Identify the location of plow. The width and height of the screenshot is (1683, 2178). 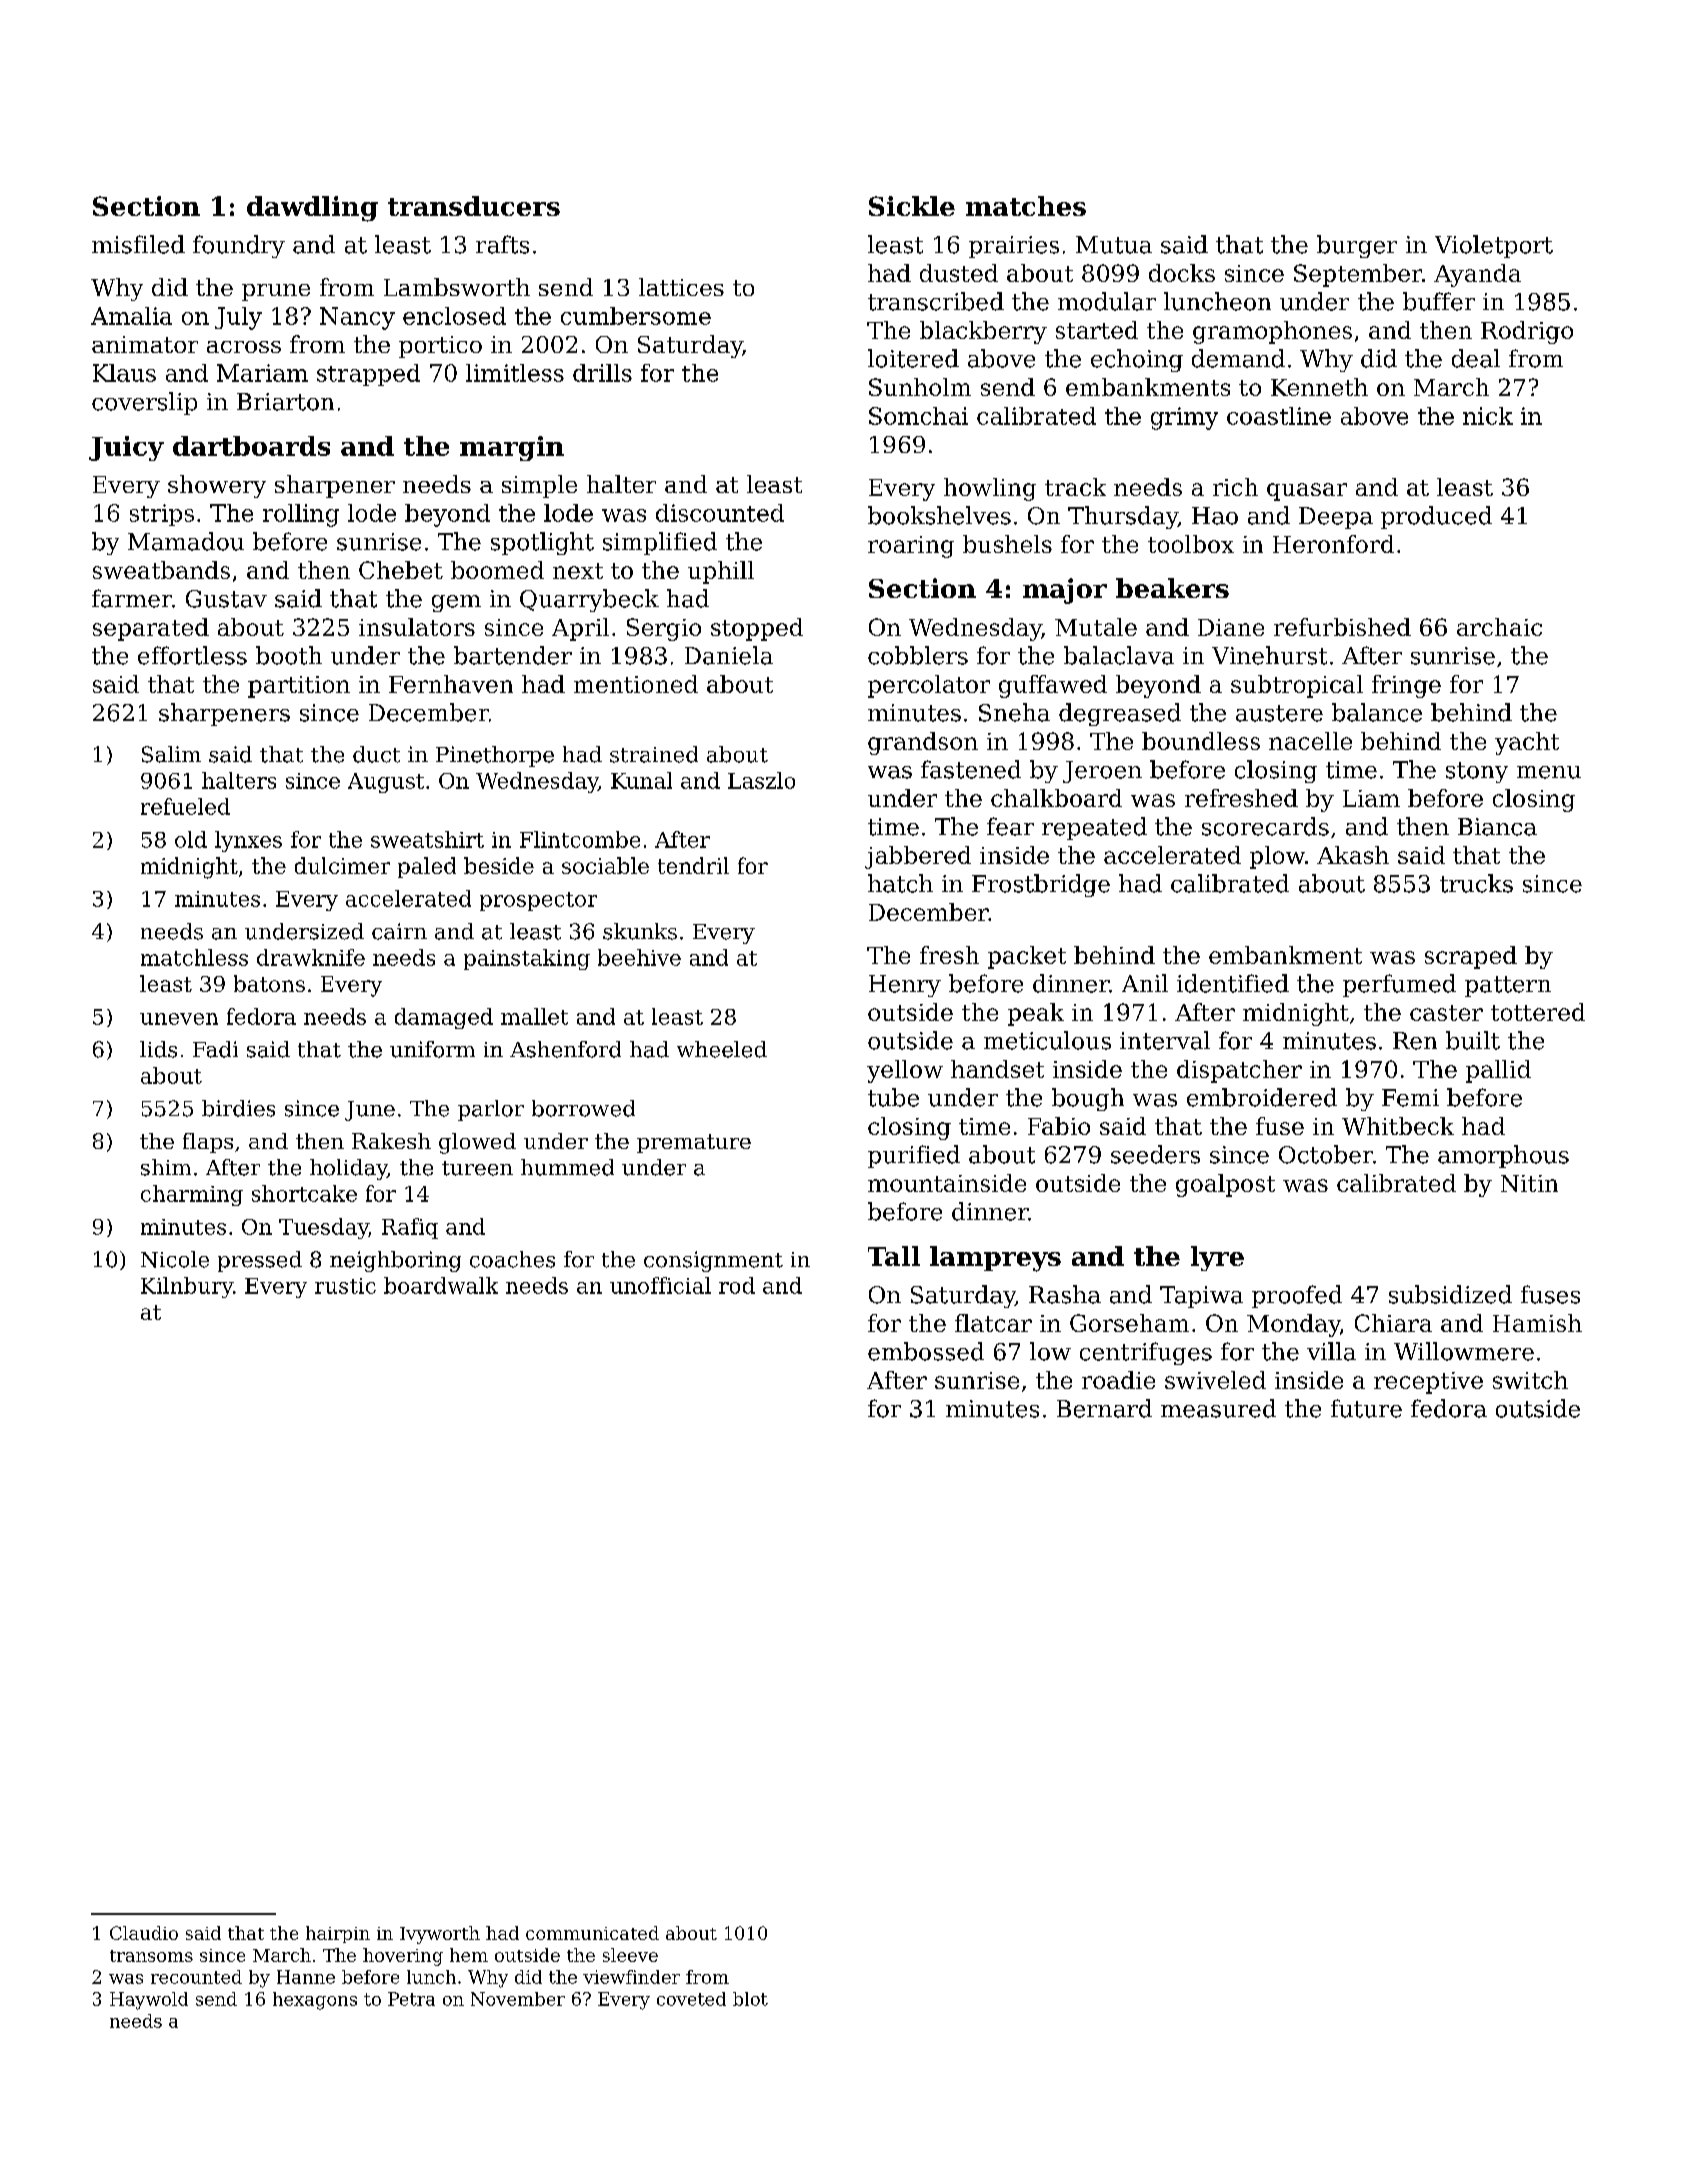
(1277, 857).
